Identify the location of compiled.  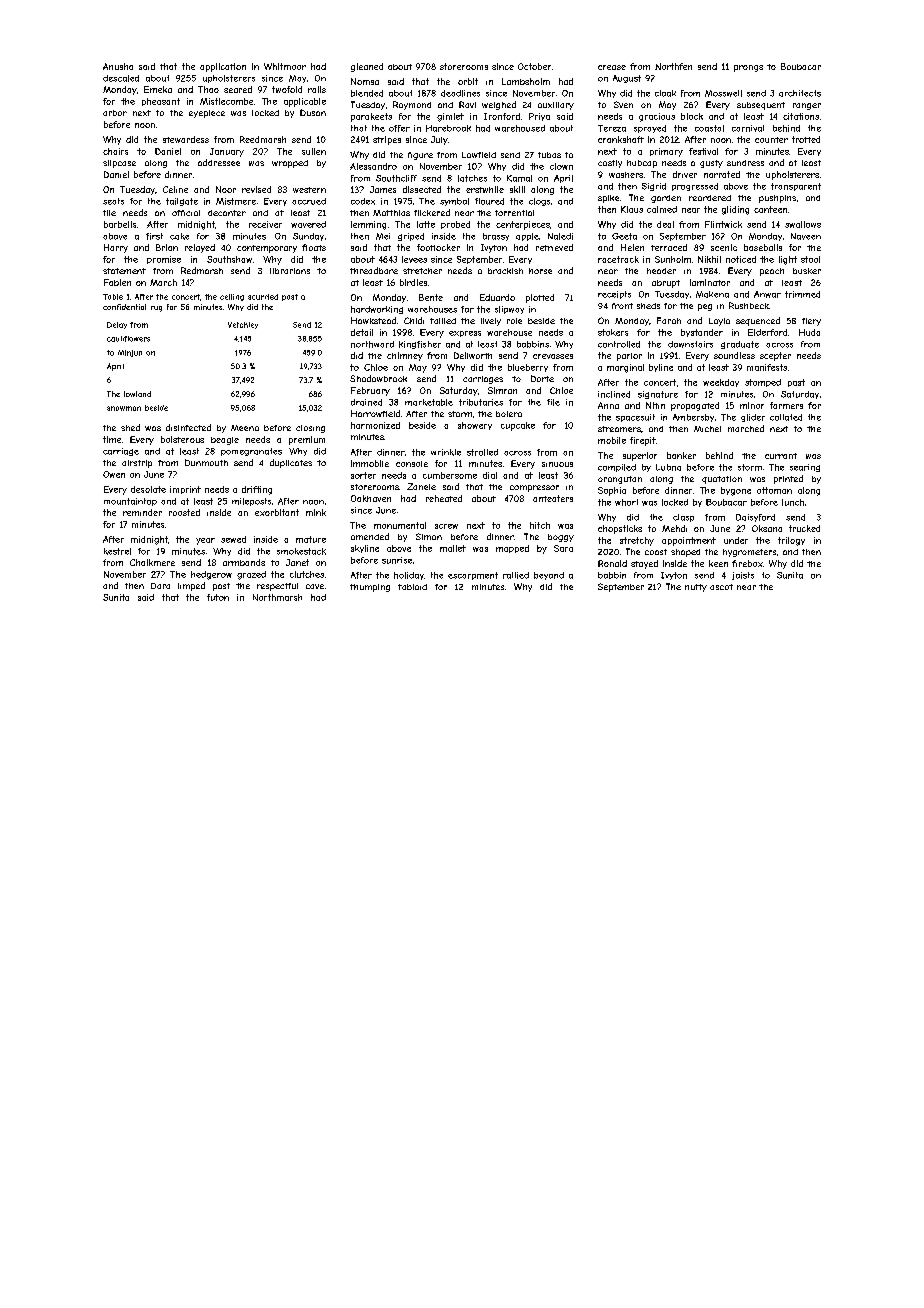
(617, 468).
